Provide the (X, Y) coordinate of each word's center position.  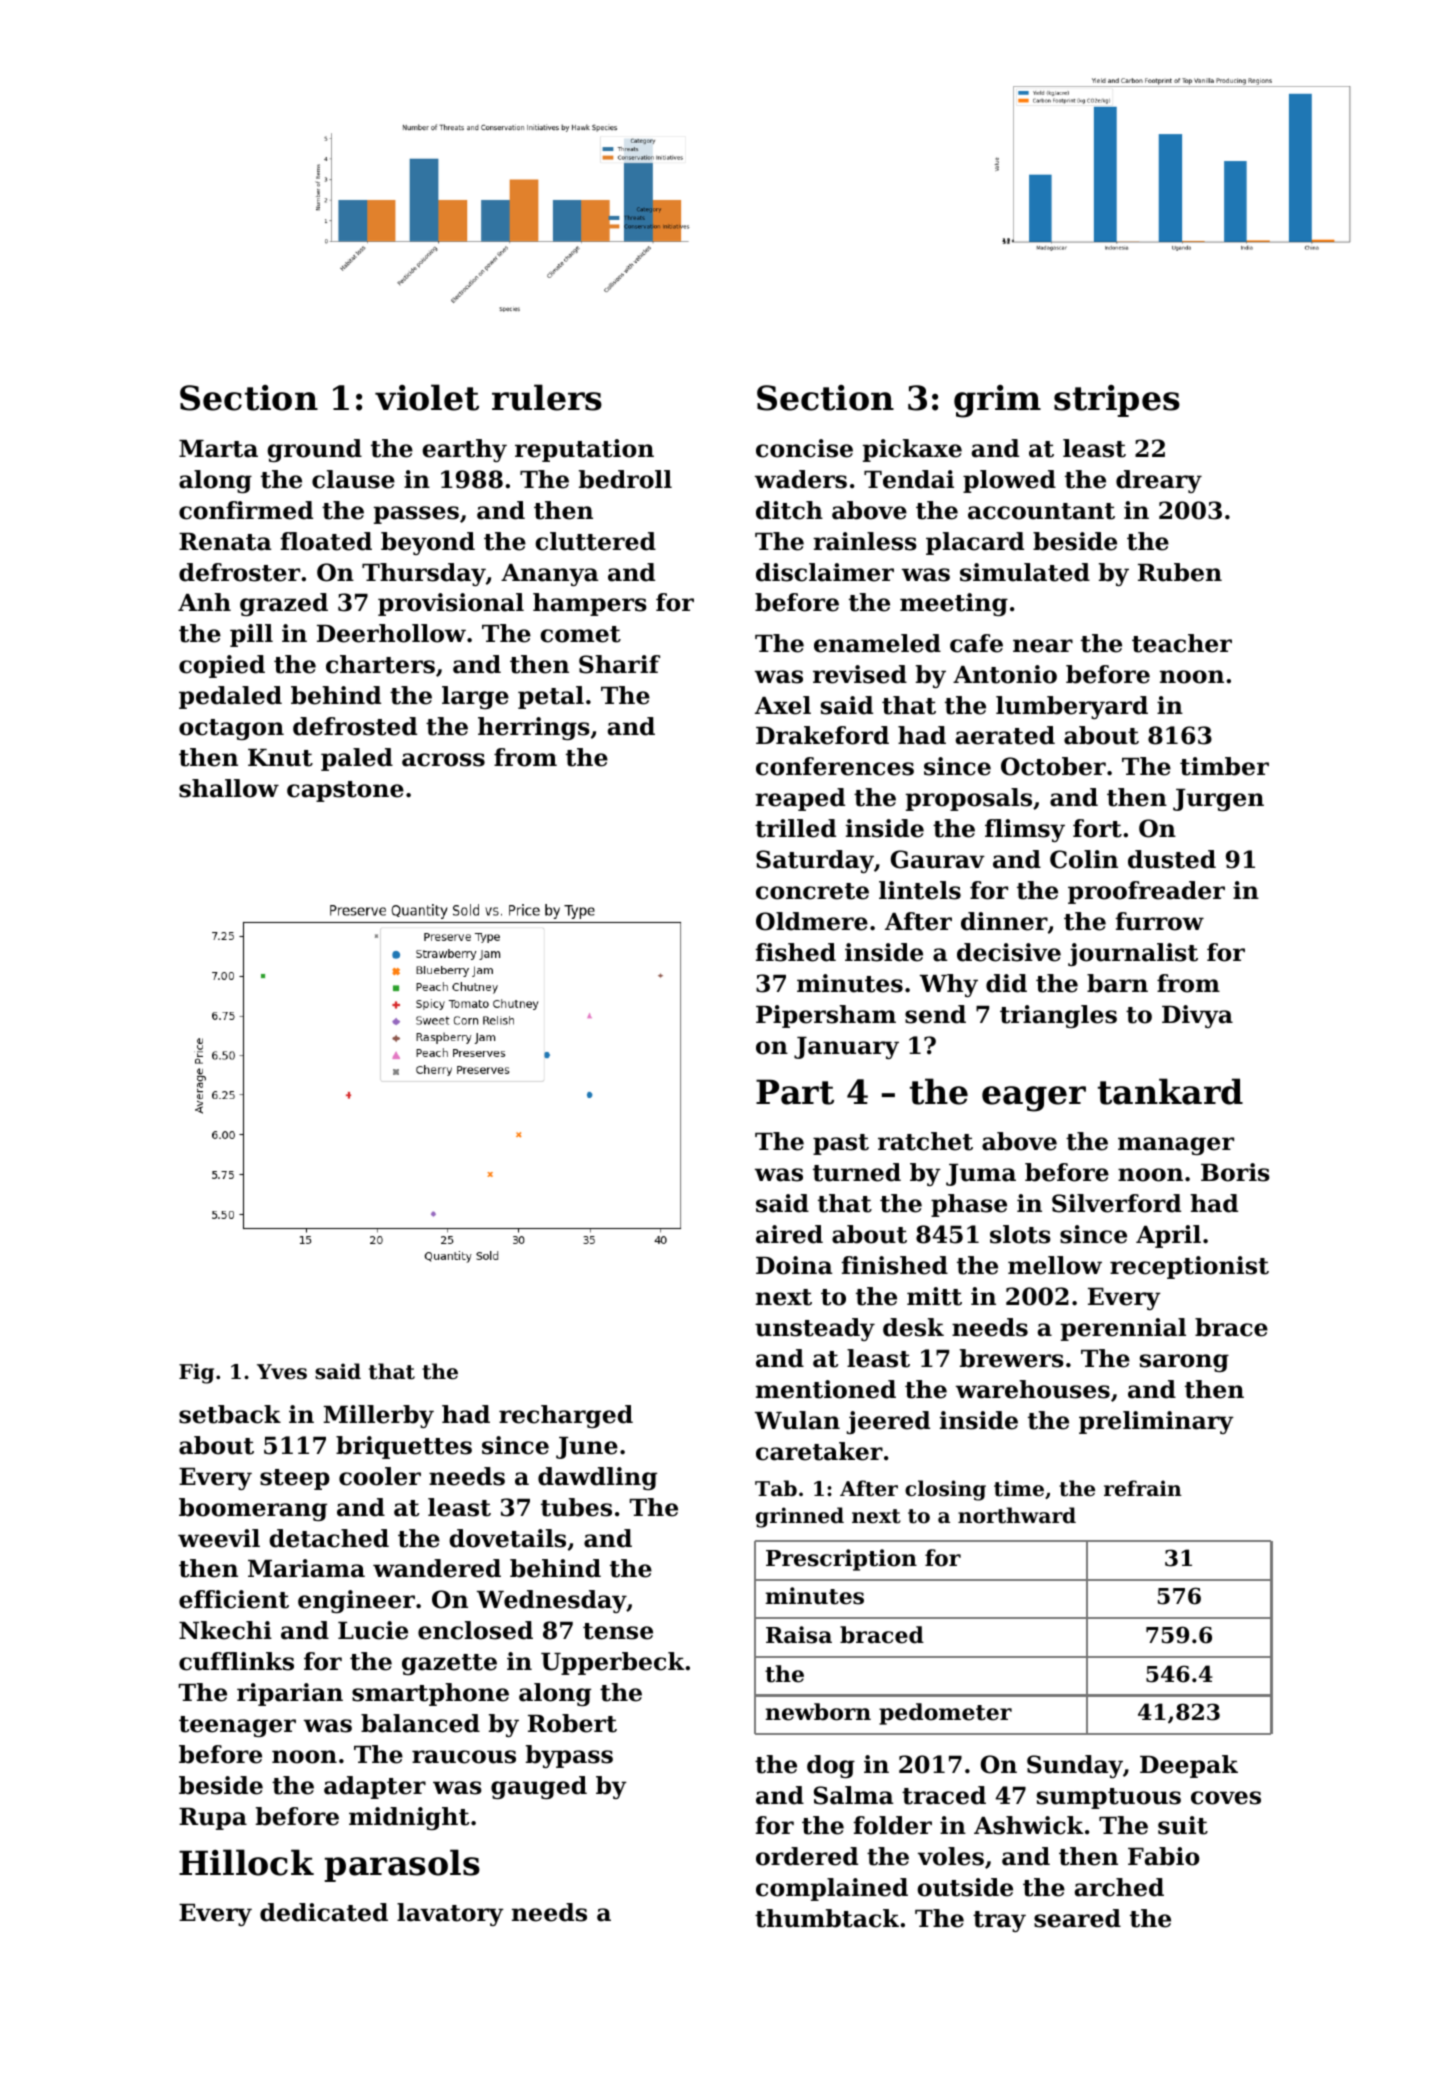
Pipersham (826, 1016)
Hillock (246, 1862)
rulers (547, 397)
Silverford (1116, 1203)
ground (314, 450)
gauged (539, 1787)
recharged (566, 1416)
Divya (1197, 1016)
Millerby (378, 1416)
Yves (282, 1372)
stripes (1117, 401)
